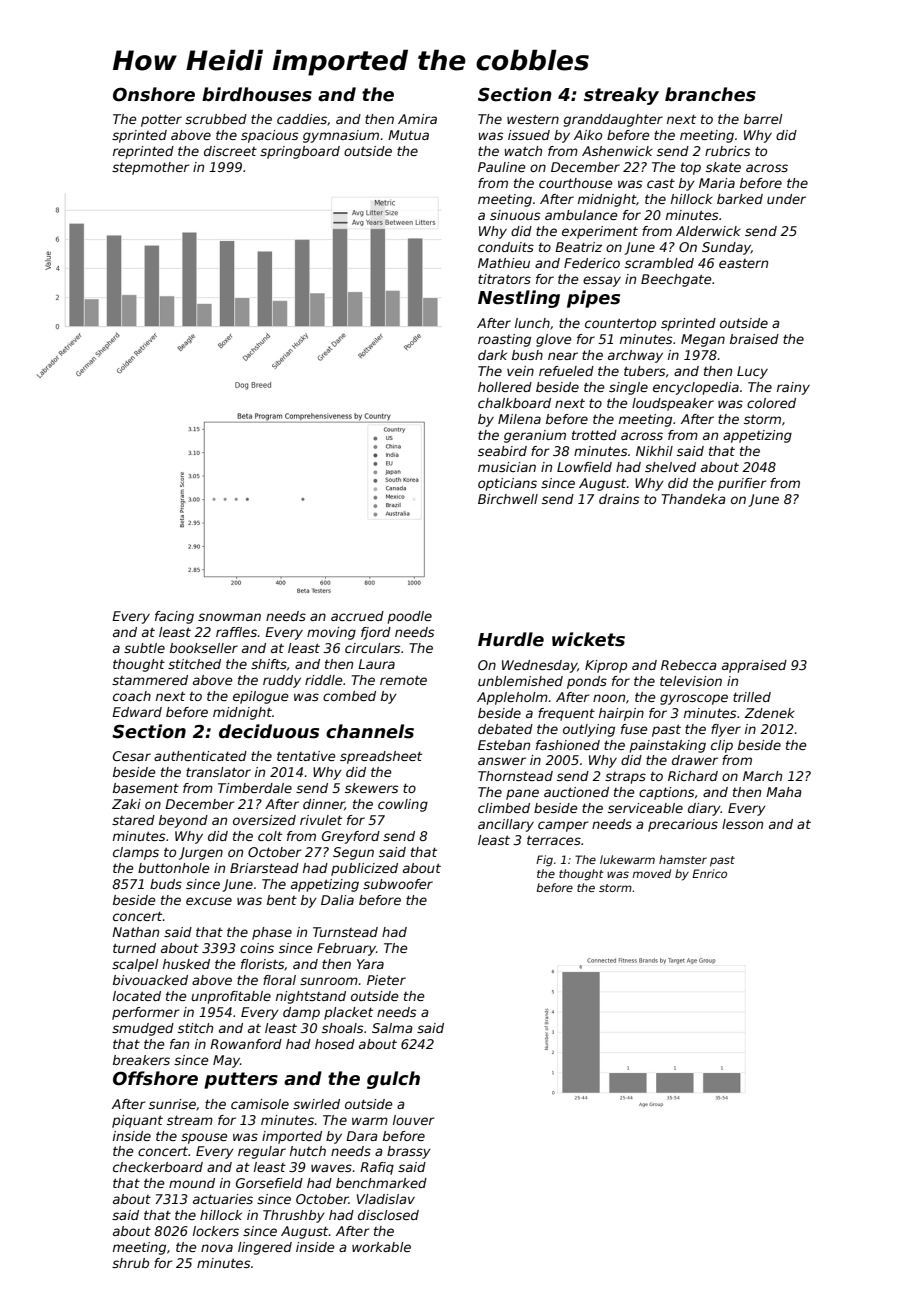 Image resolution: width=924 pixels, height=1308 pixels. Describe the element at coordinates (709, 873) in the page. I see `Enrico` at that location.
